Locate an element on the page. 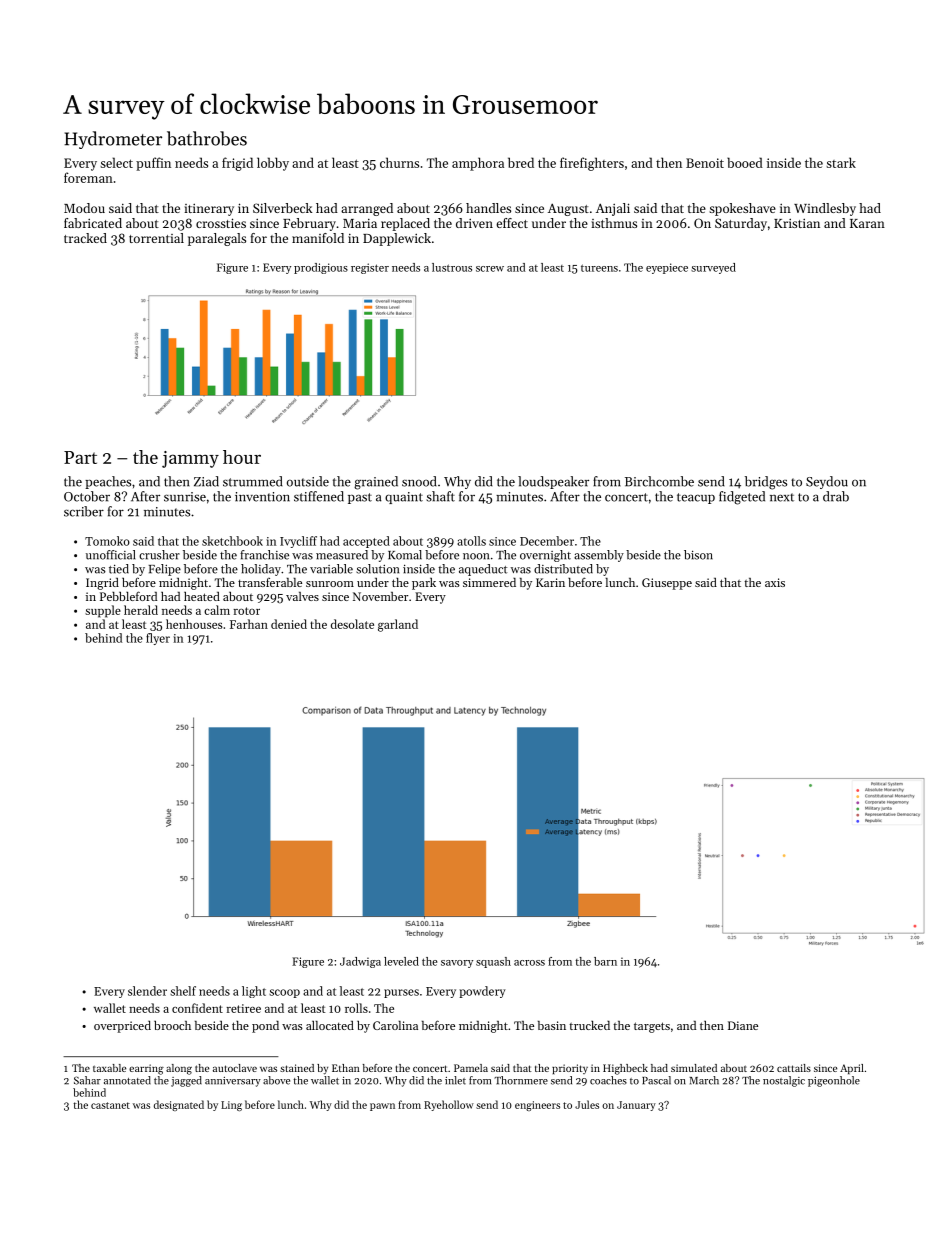 The height and width of the image is (1233, 952). crossties is located at coordinates (221, 223).
